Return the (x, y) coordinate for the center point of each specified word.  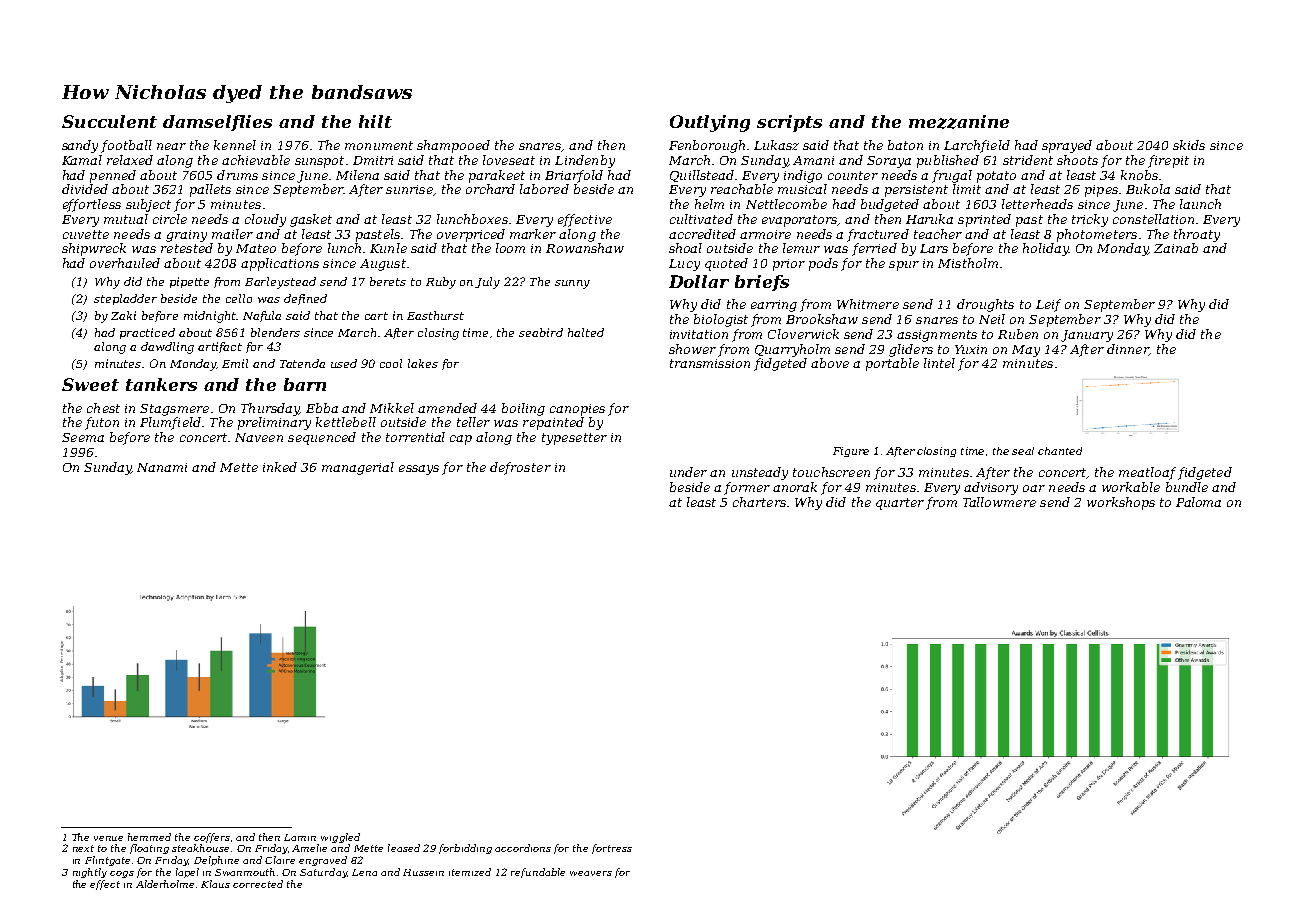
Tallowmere (999, 502)
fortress (612, 849)
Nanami (162, 467)
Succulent (109, 121)
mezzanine (959, 122)
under (688, 472)
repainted (553, 423)
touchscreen (831, 472)
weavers (591, 873)
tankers (161, 384)
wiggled (340, 838)
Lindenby (585, 161)
